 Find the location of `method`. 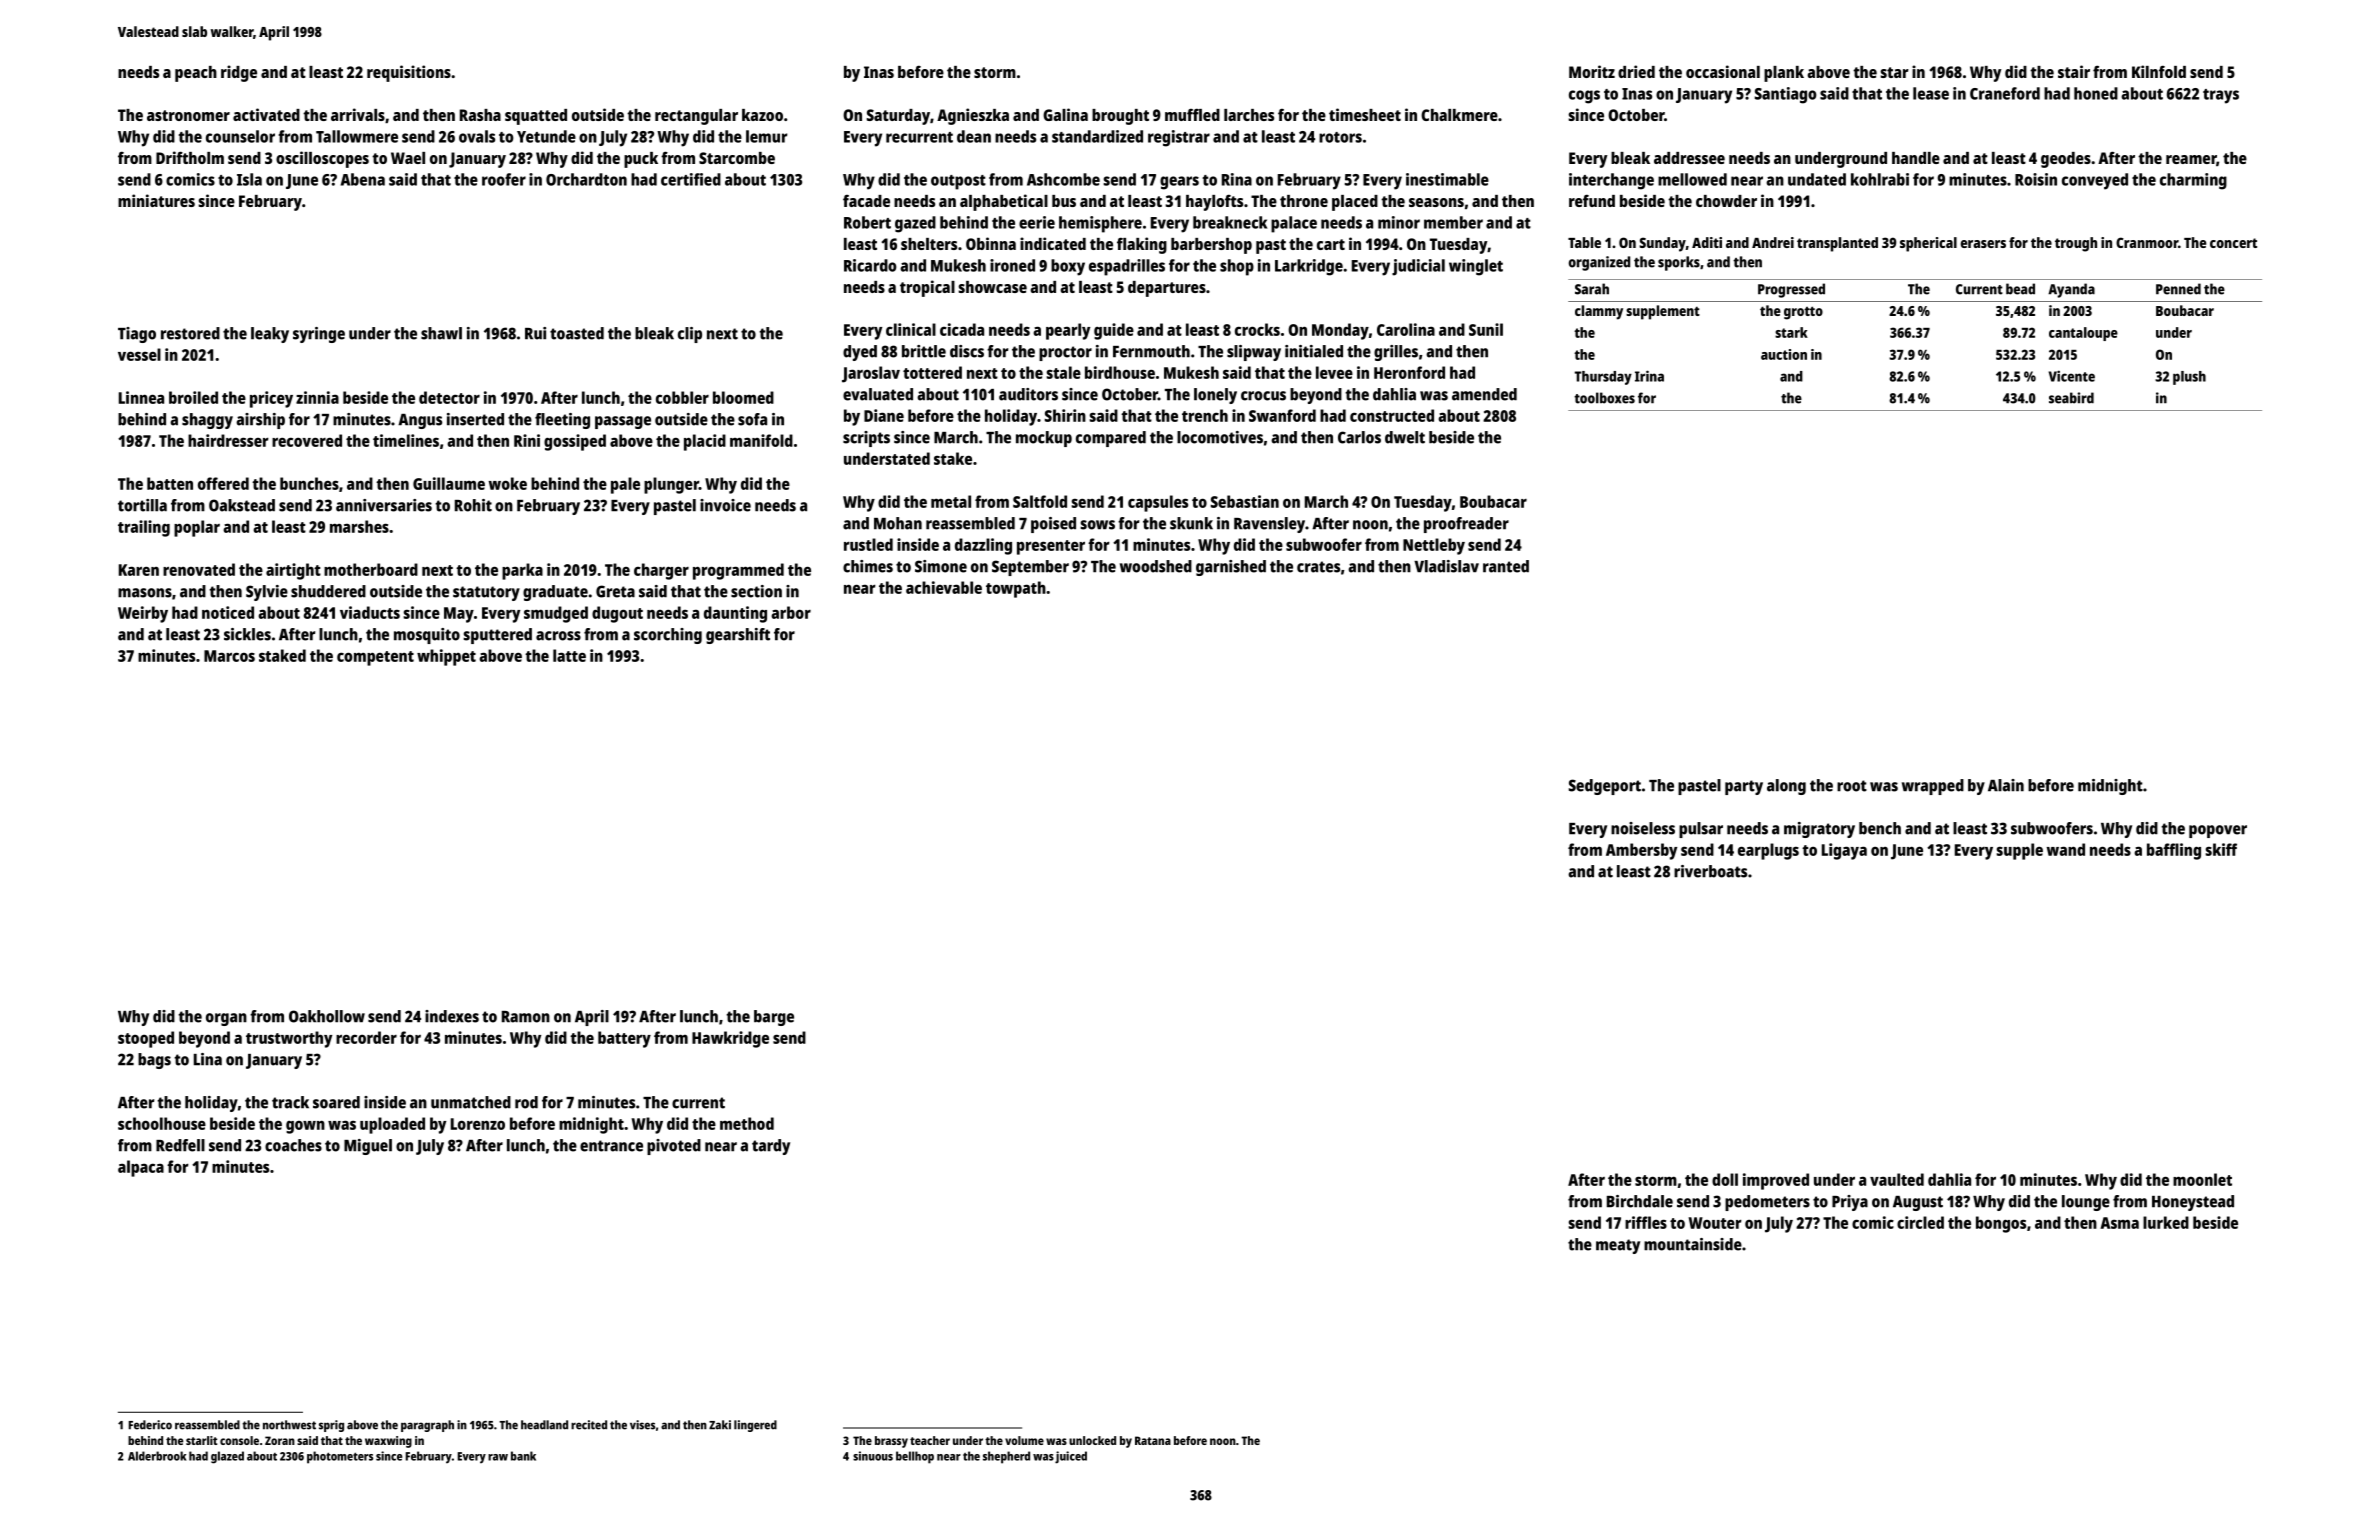

method is located at coordinates (747, 1123).
